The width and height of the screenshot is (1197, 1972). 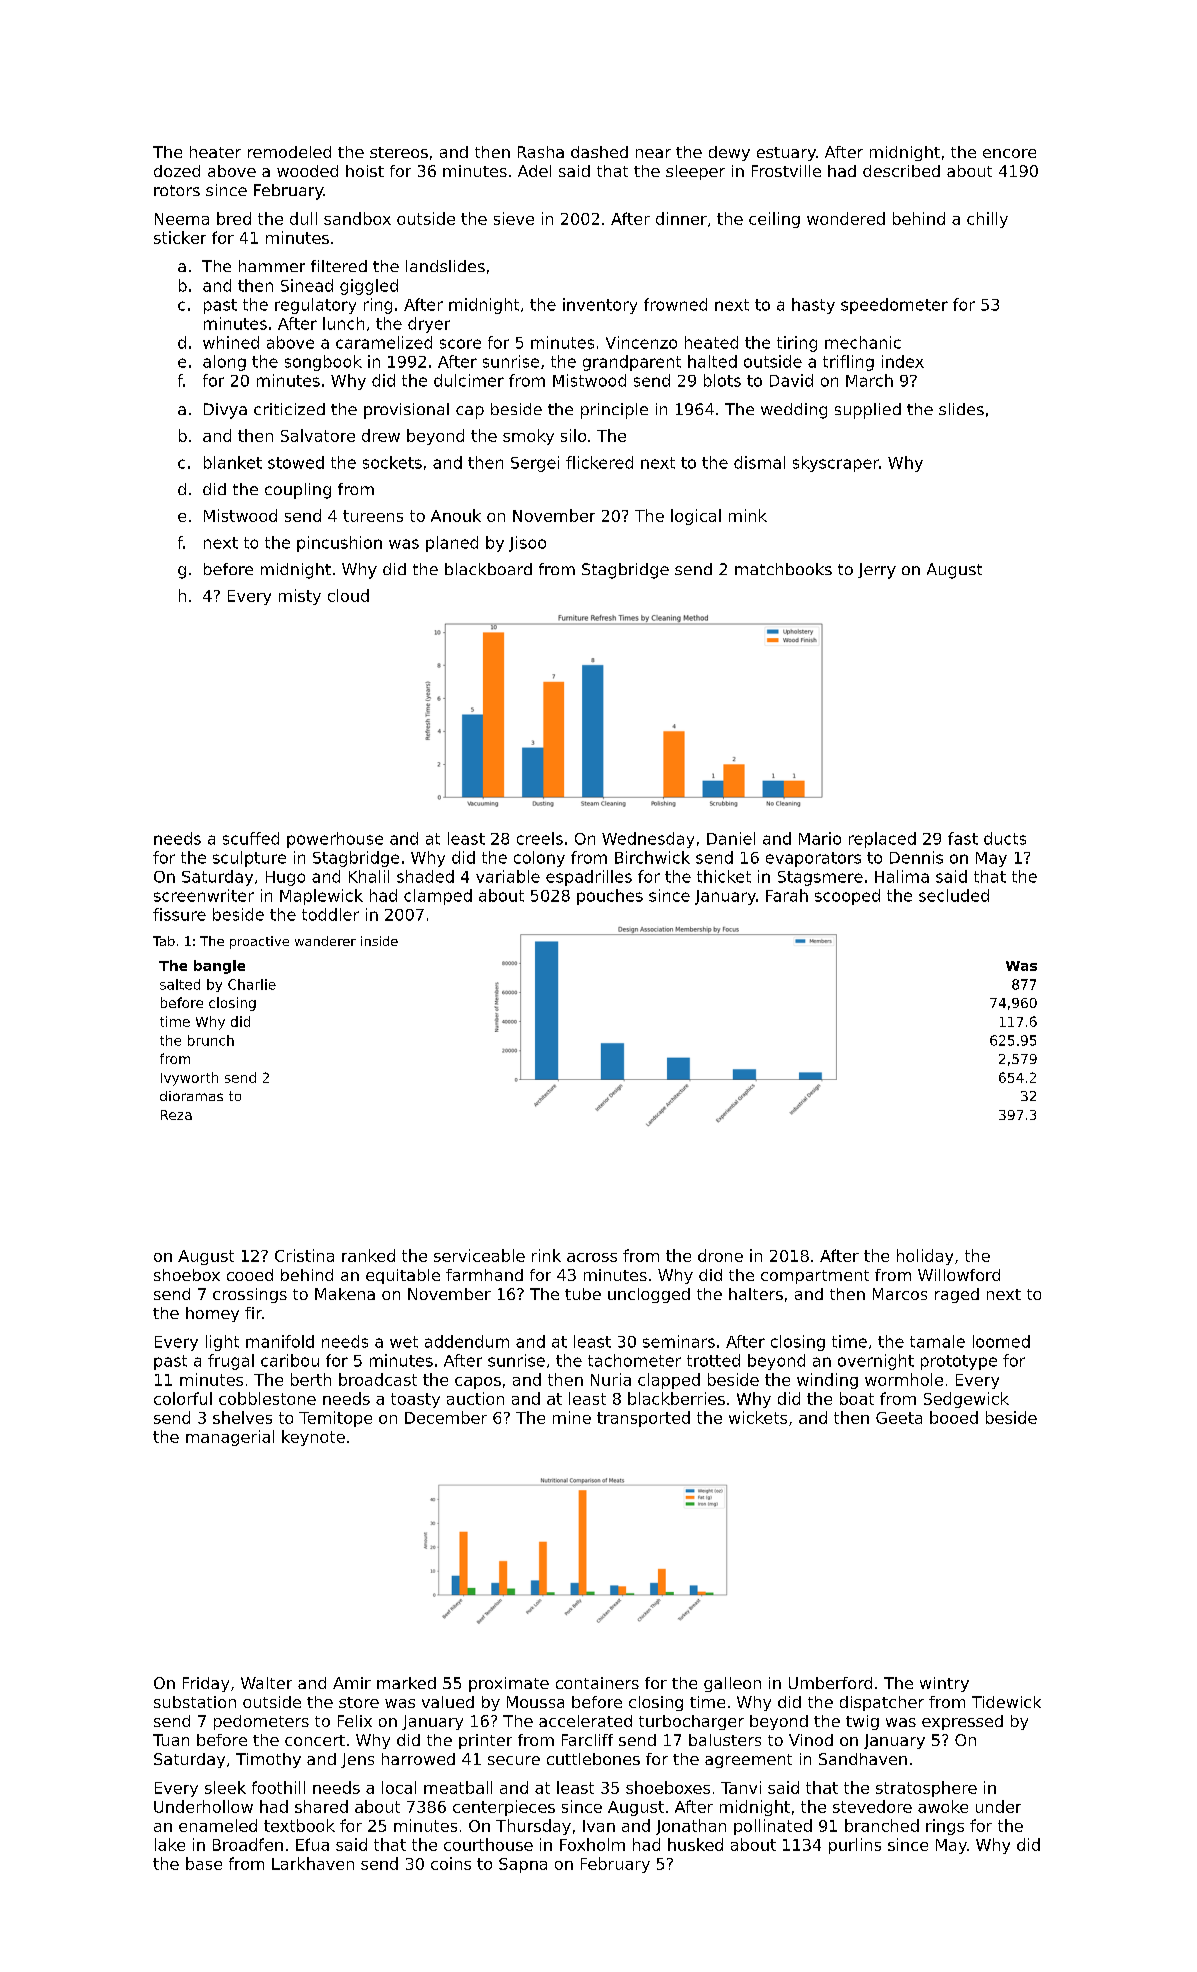 I want to click on encore, so click(x=1009, y=153).
